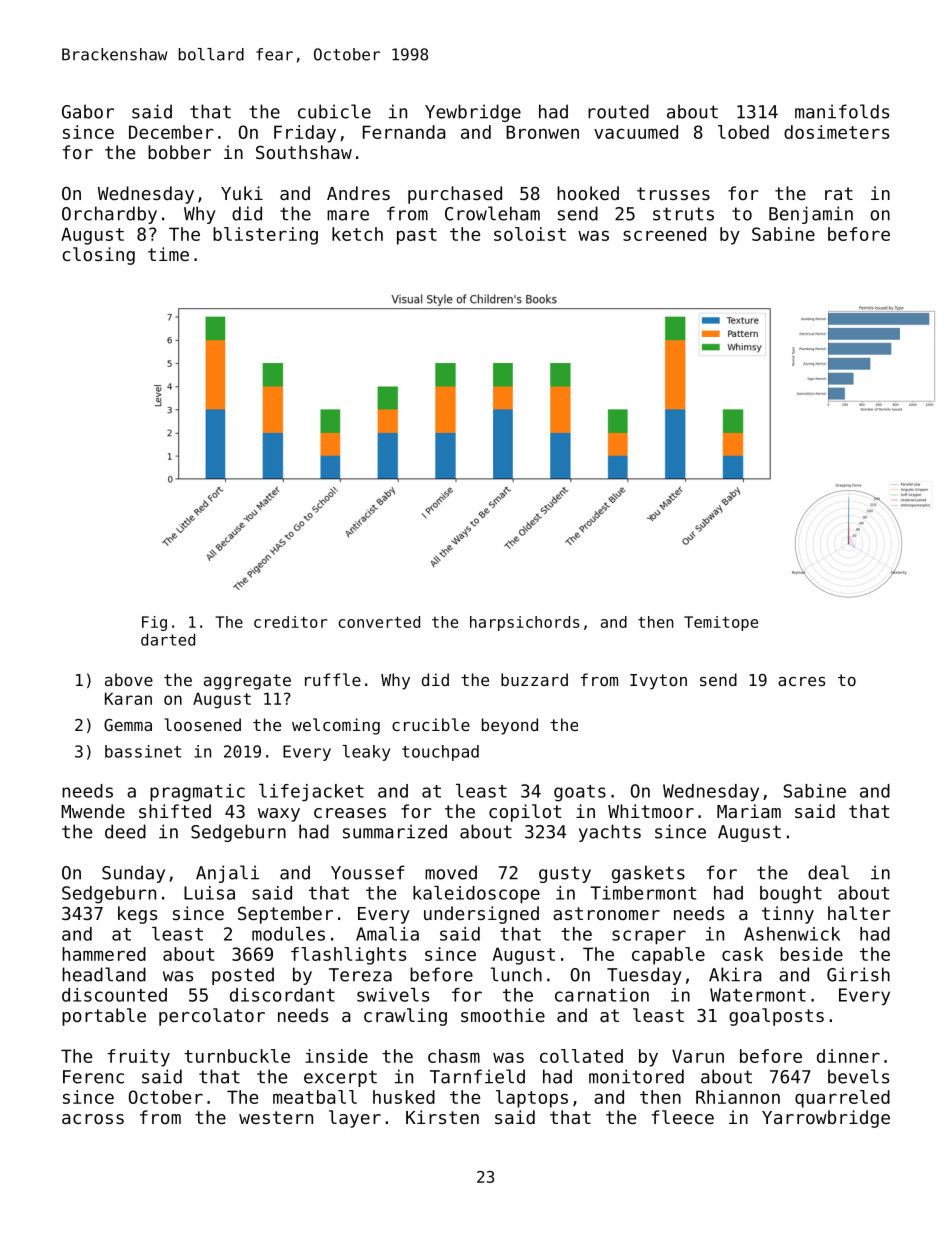 The width and height of the page is (952, 1233). I want to click on lunch, so click(516, 974).
